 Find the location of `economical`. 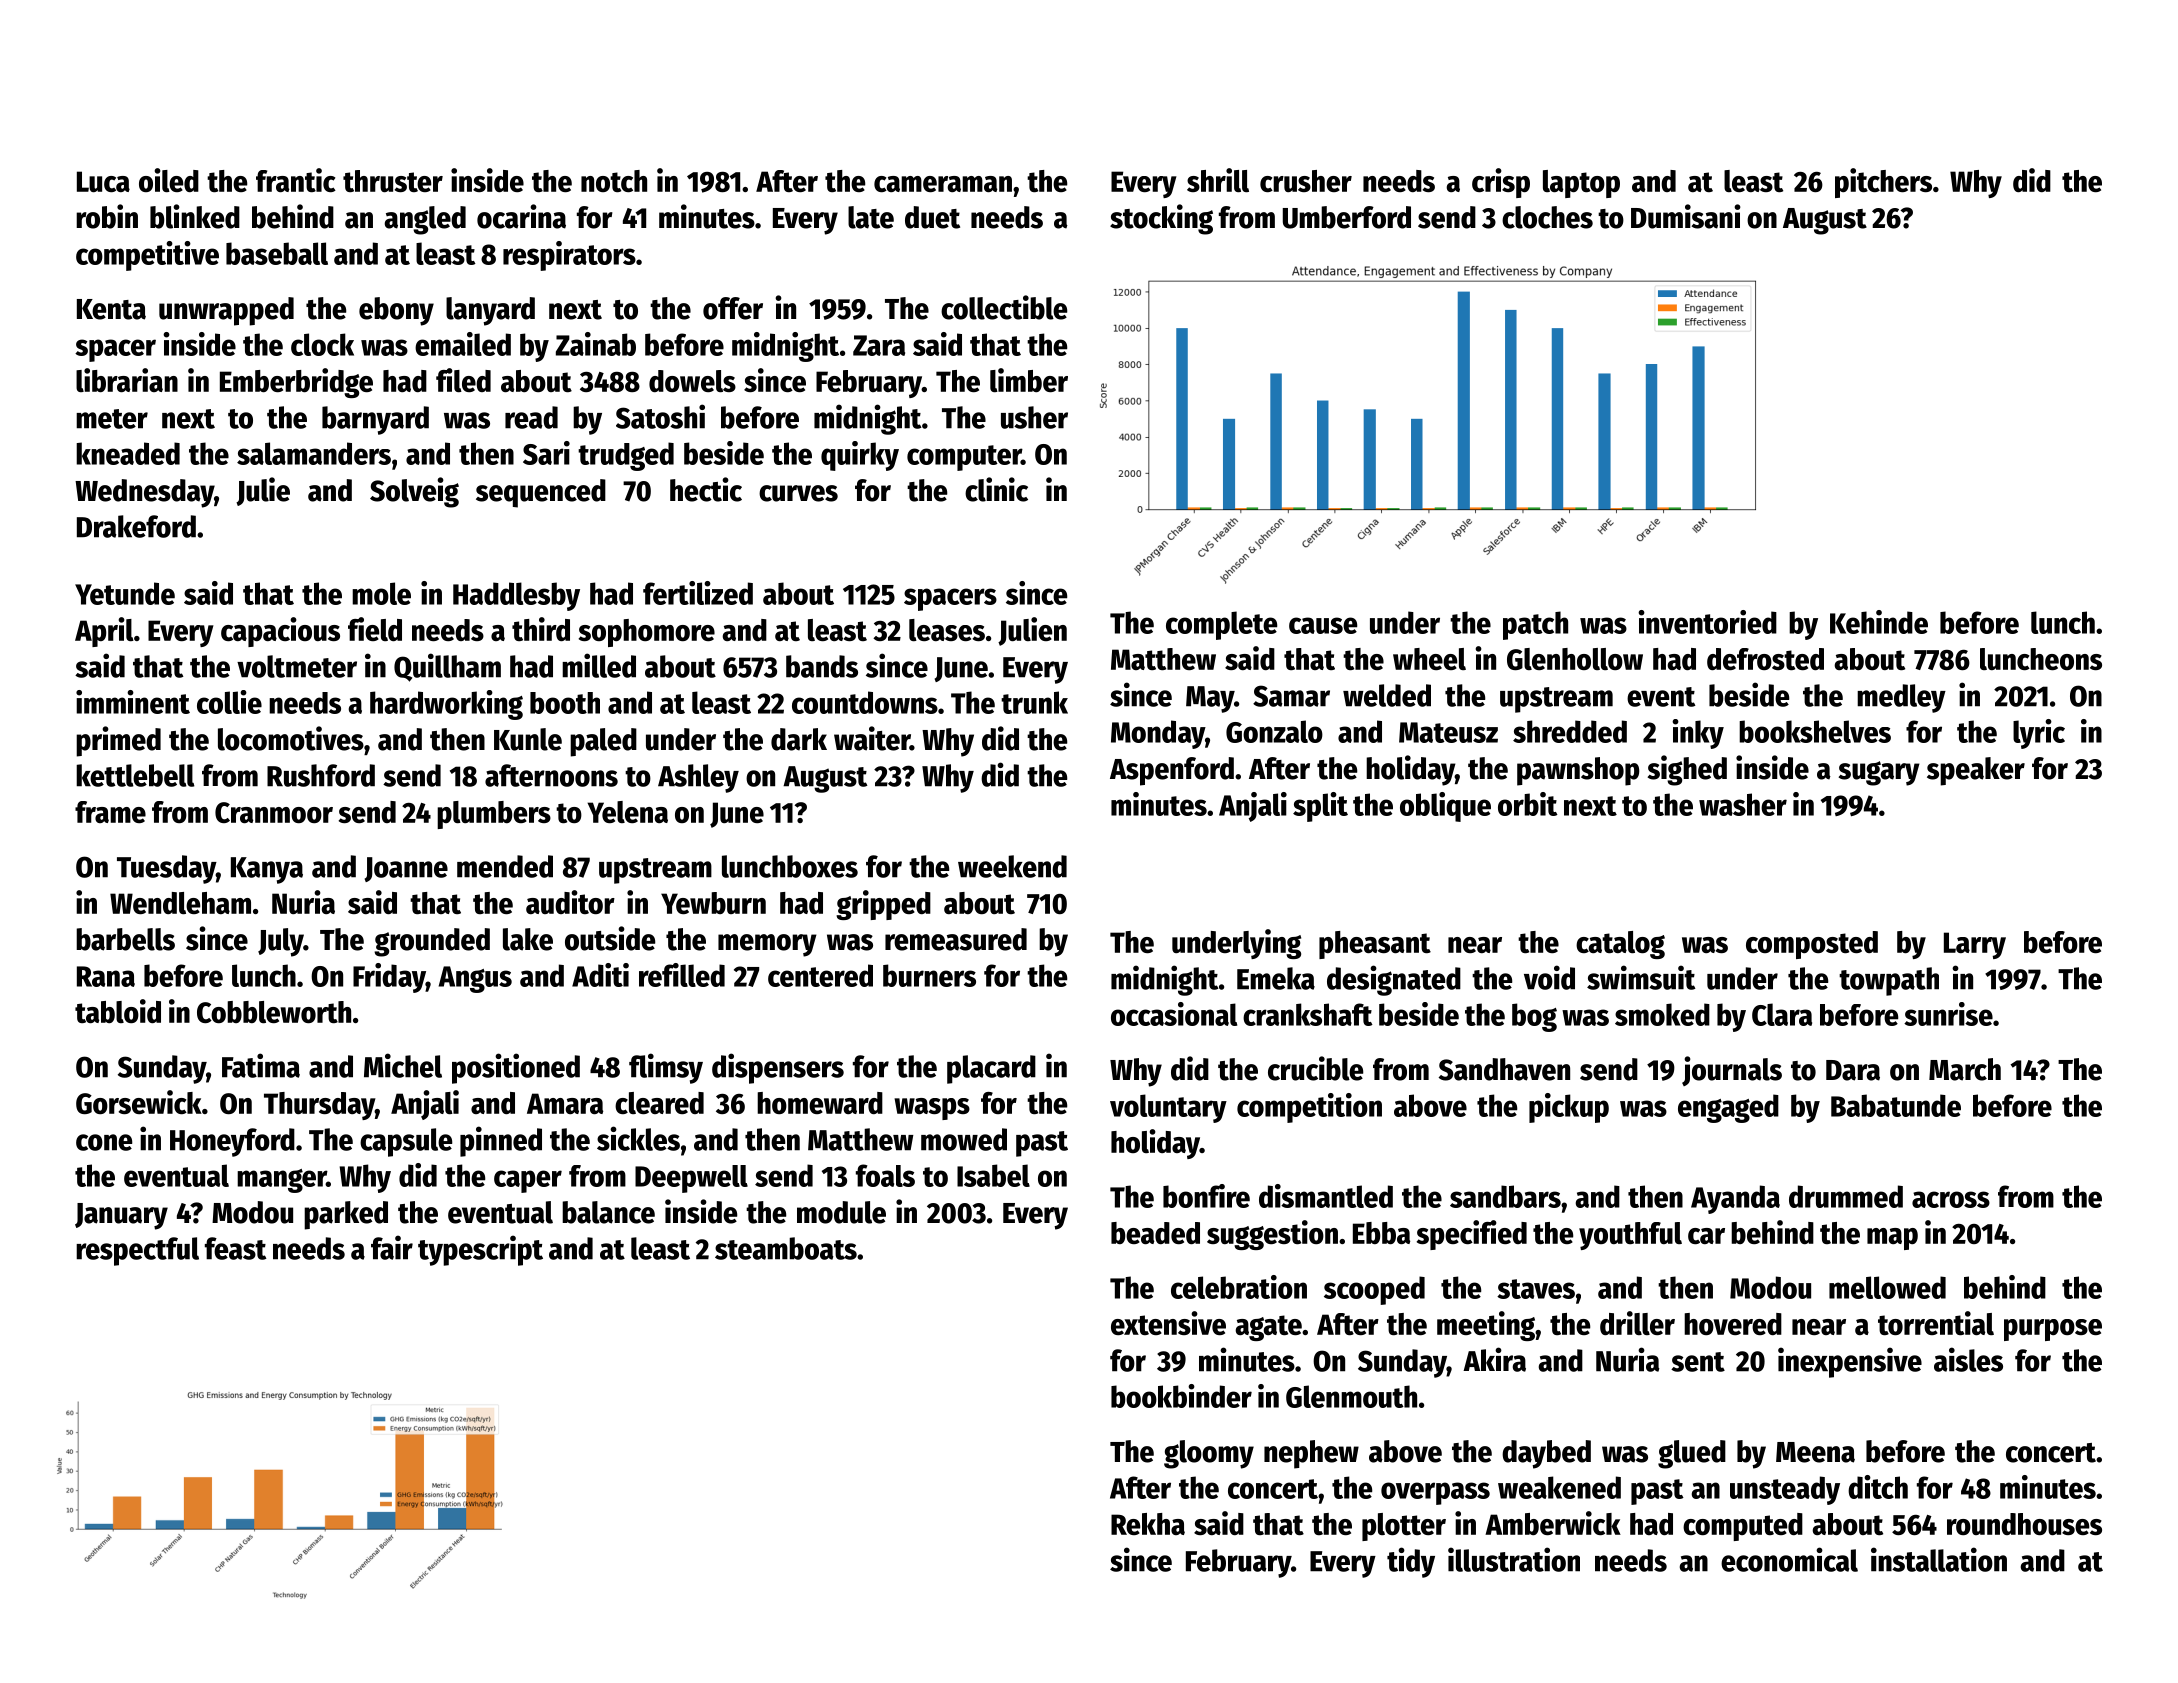

economical is located at coordinates (1789, 1559).
